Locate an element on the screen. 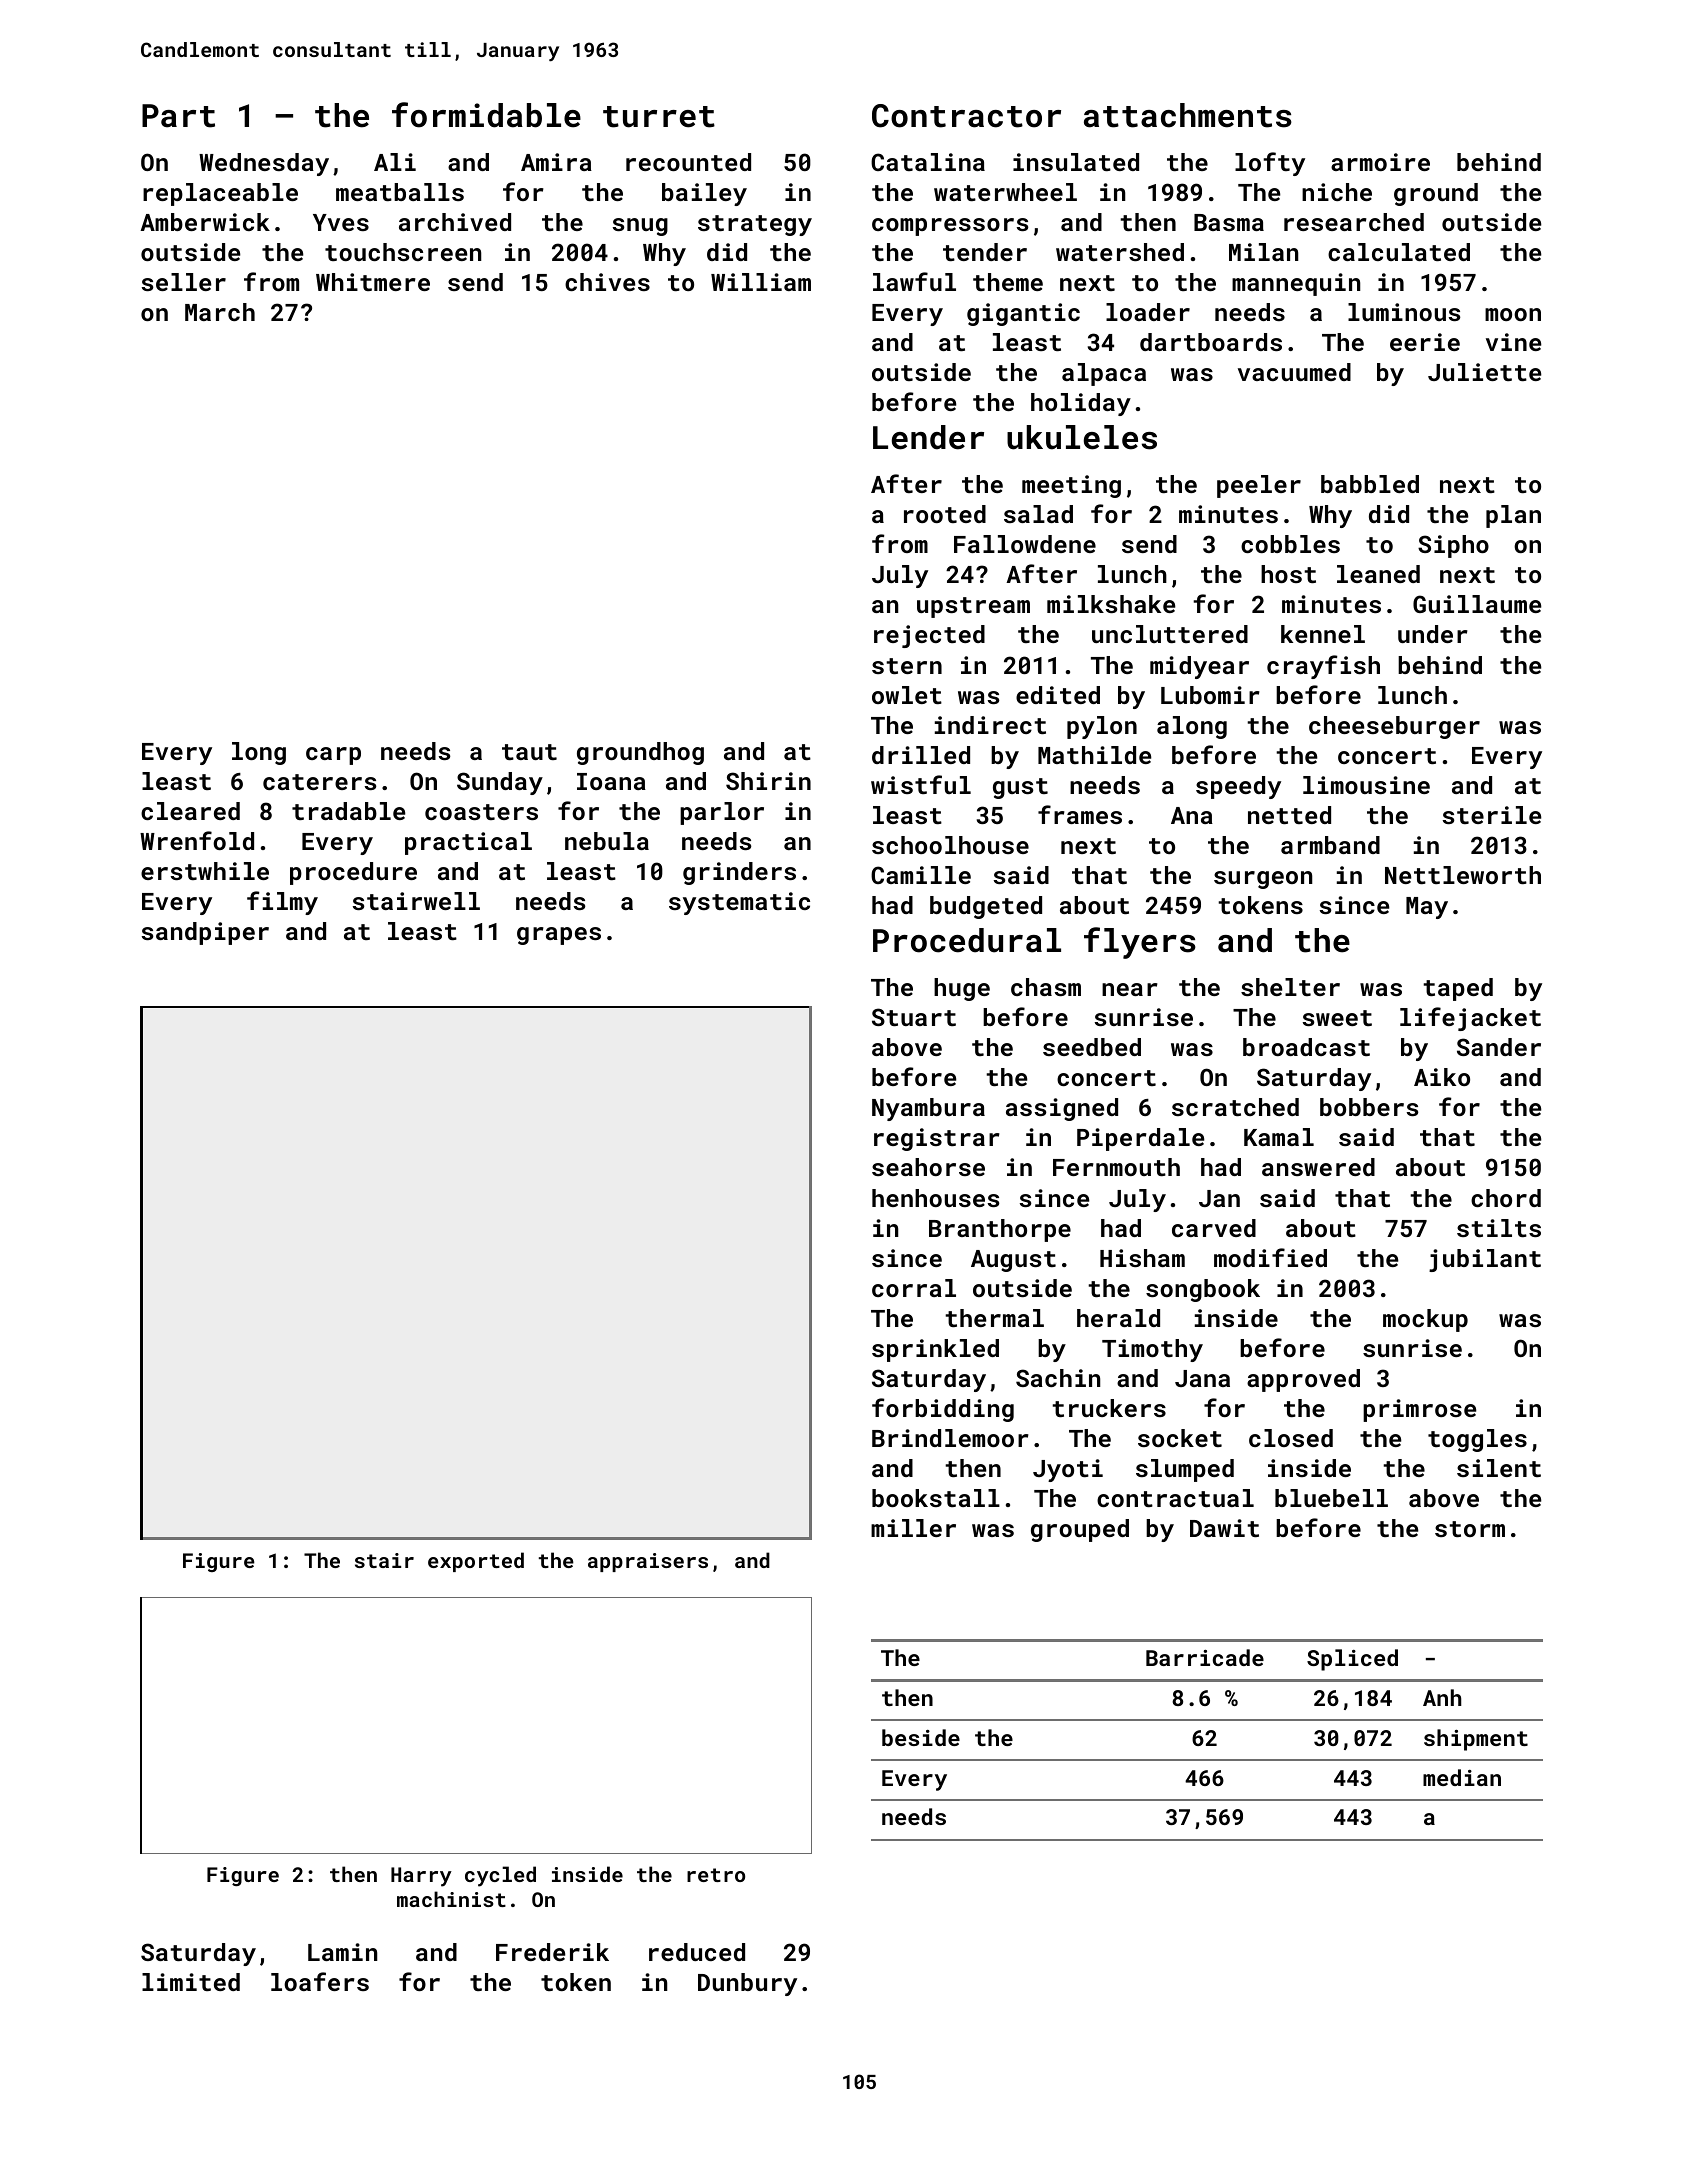  rooted is located at coordinates (945, 514).
